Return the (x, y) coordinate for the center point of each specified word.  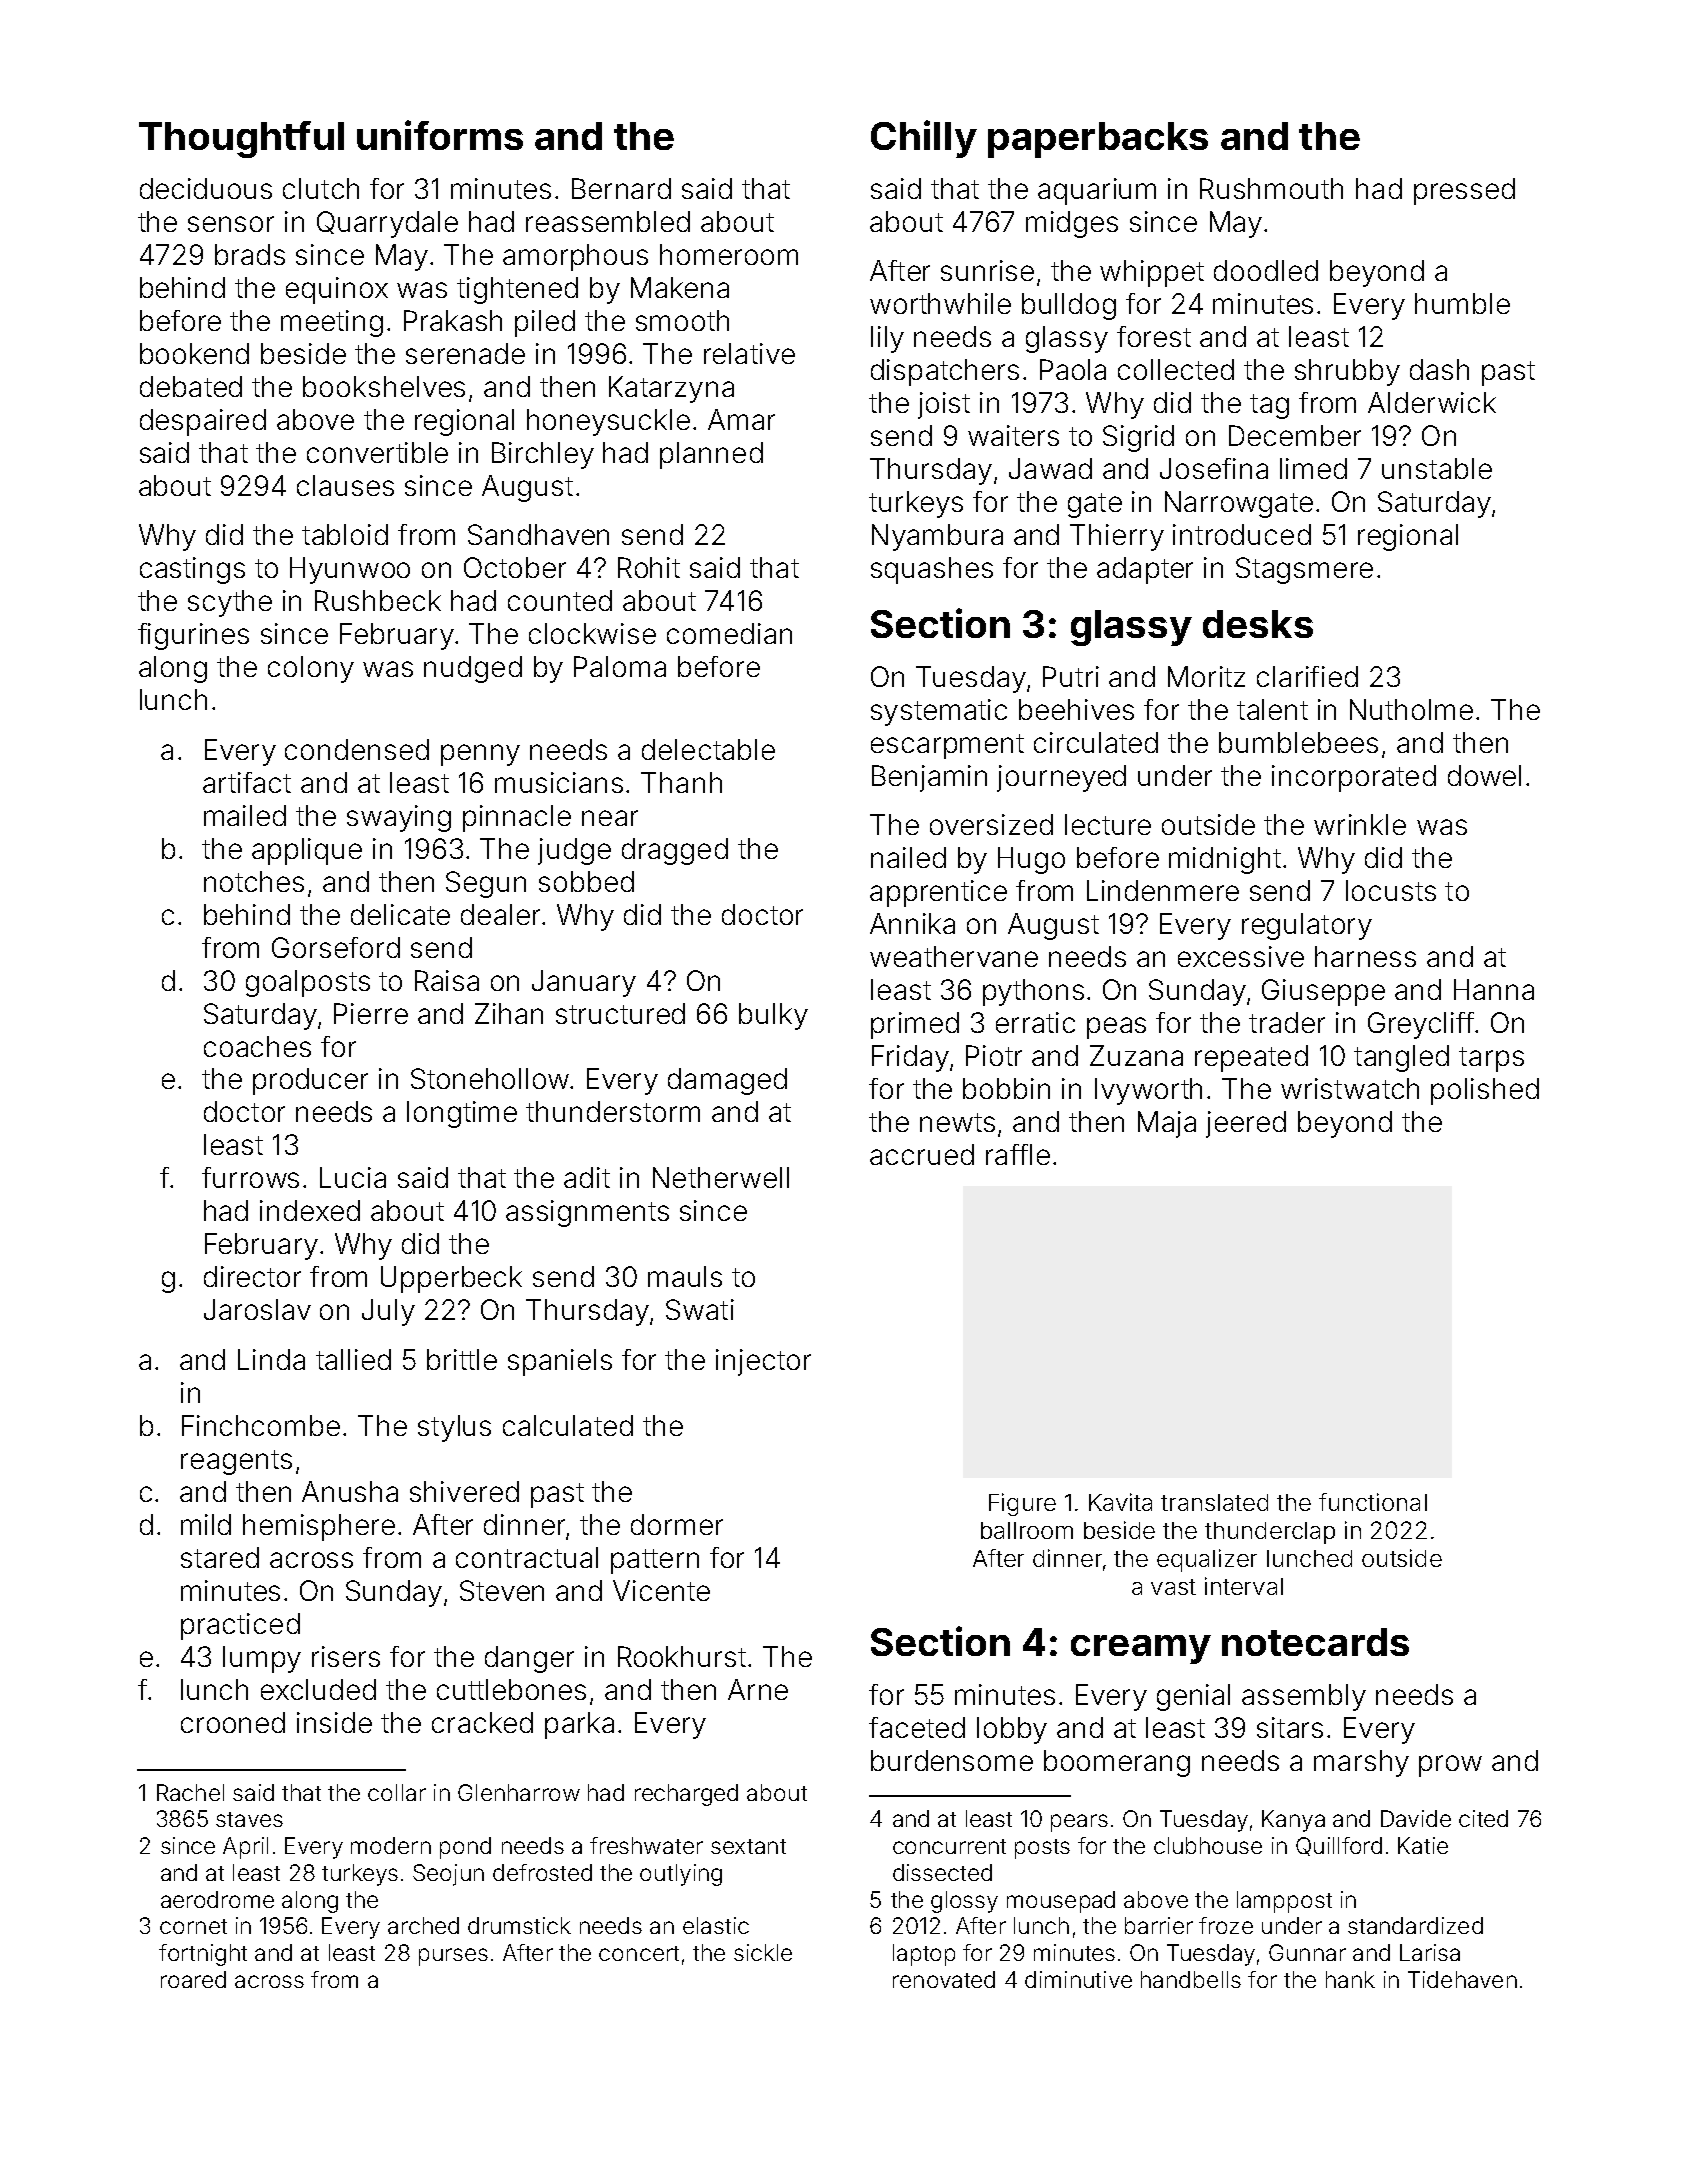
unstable (1437, 468)
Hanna (1494, 989)
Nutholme (1411, 709)
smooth (682, 320)
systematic (939, 712)
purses (453, 1957)
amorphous (575, 257)
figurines (193, 636)
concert (639, 1953)
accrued (922, 1154)
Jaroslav (257, 1309)
